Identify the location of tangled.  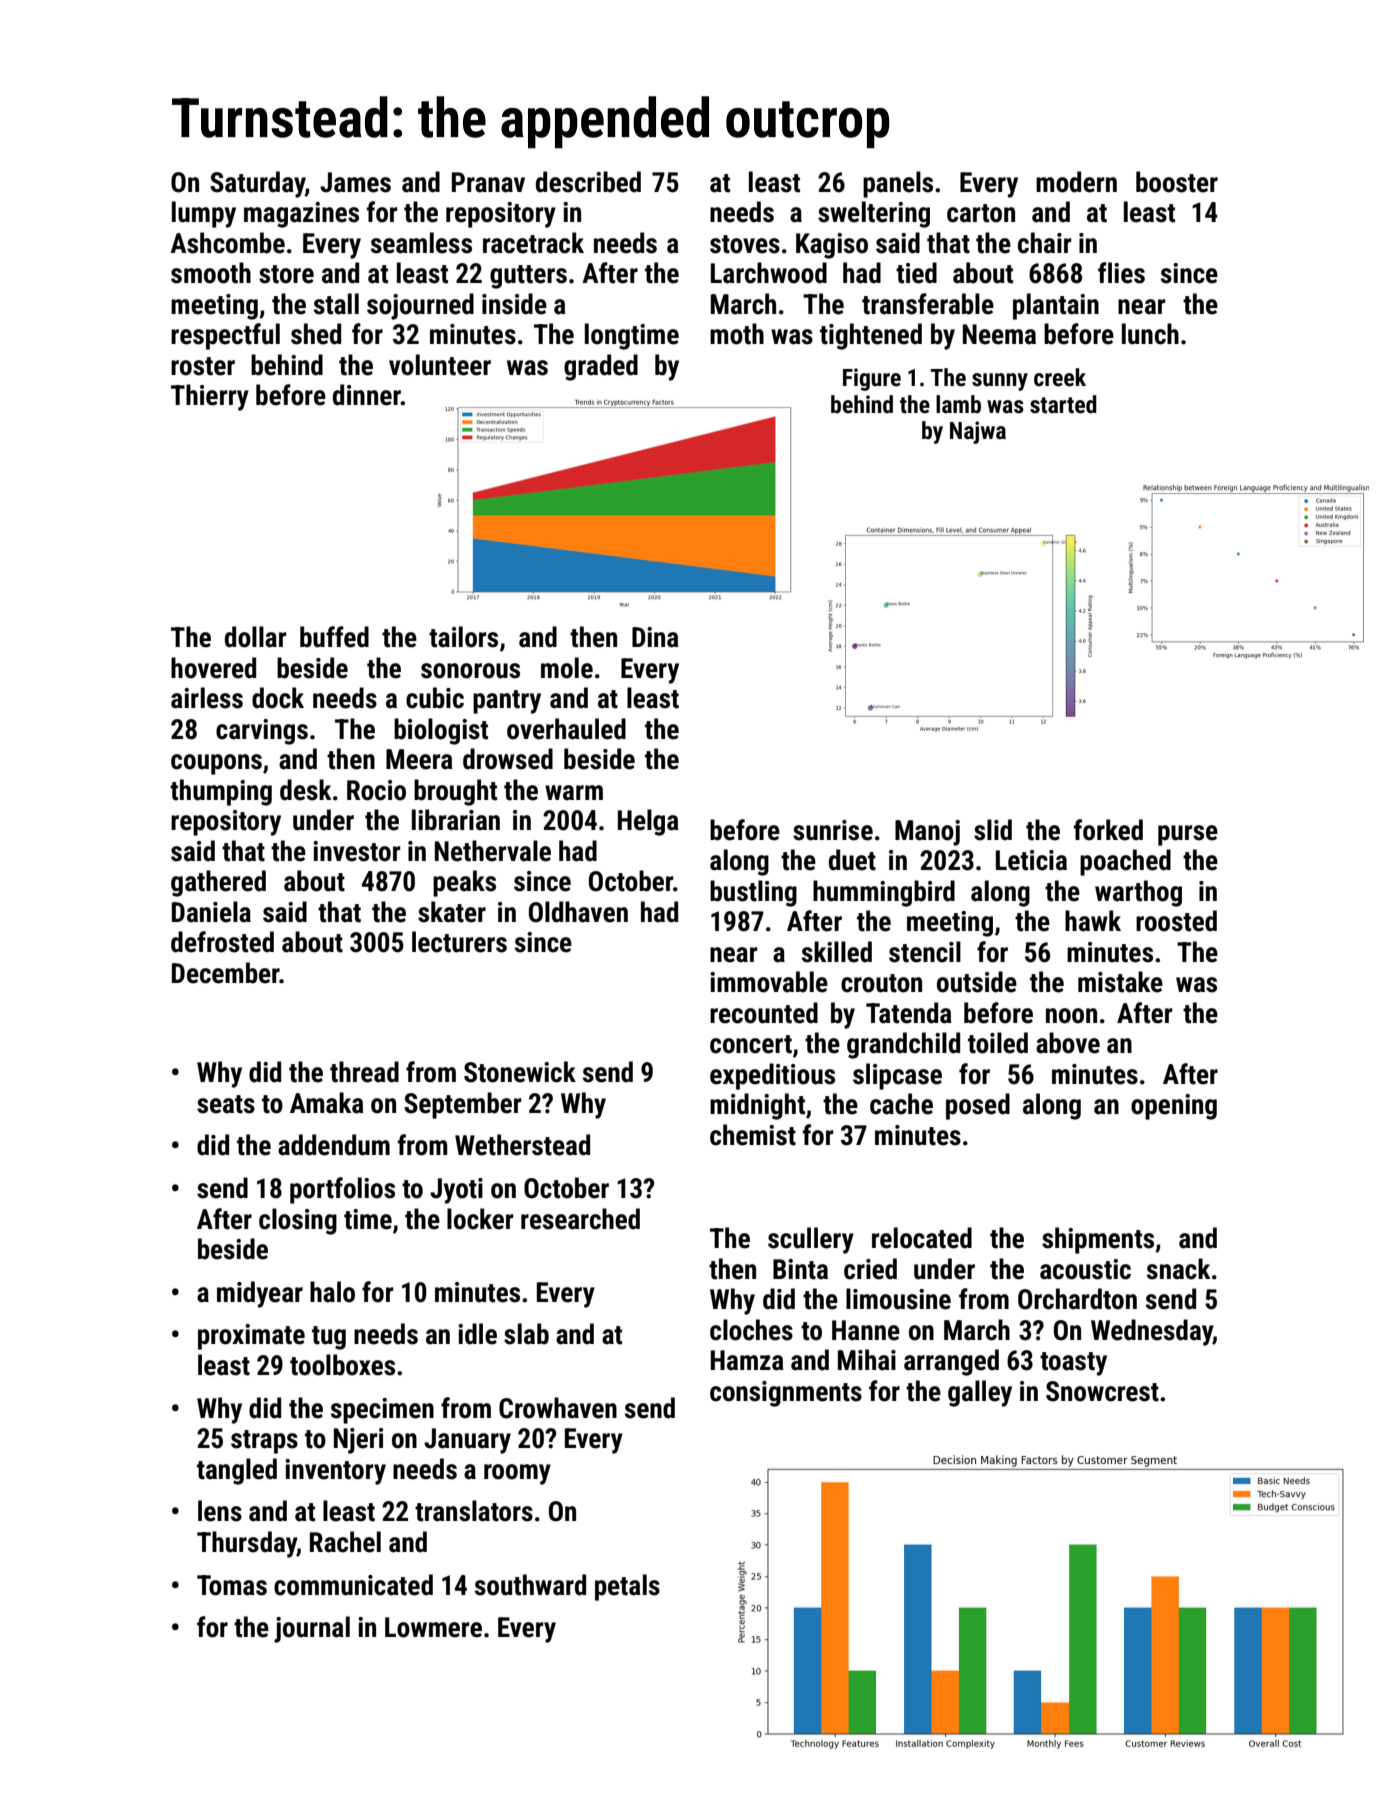
(237, 1471).
